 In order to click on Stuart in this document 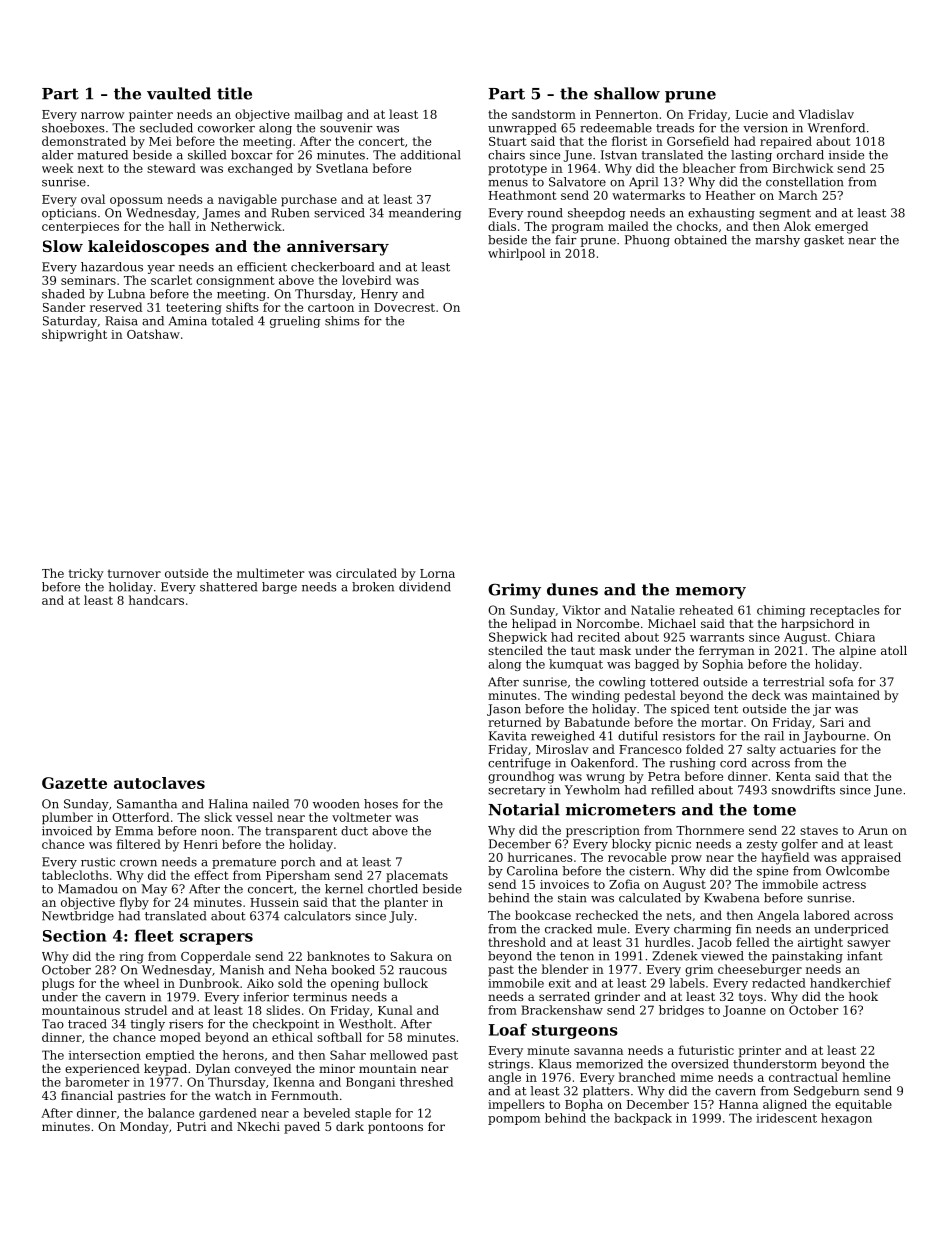, I will do `click(508, 141)`.
